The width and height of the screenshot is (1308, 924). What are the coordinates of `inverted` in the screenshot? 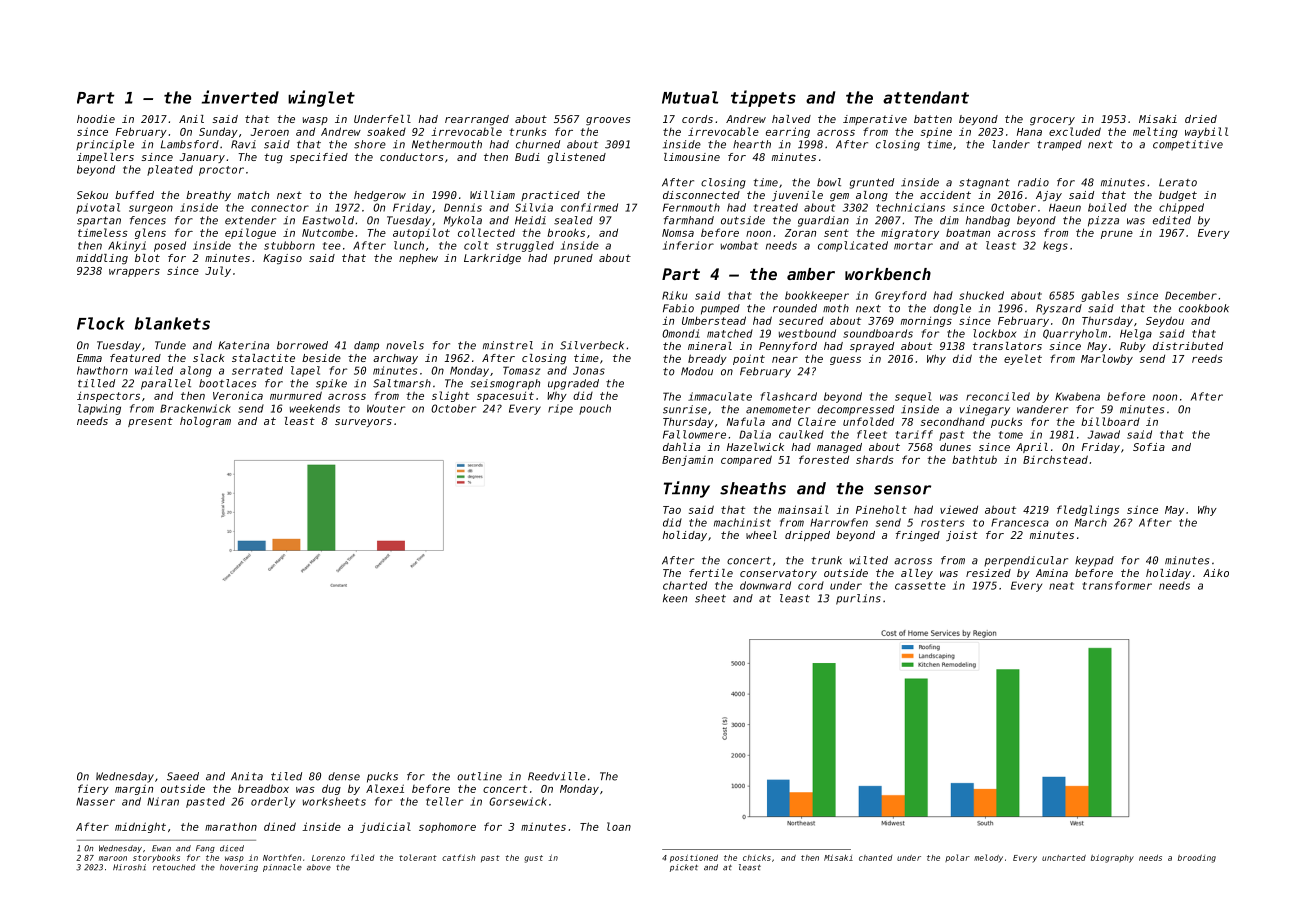 It's located at (240, 97).
